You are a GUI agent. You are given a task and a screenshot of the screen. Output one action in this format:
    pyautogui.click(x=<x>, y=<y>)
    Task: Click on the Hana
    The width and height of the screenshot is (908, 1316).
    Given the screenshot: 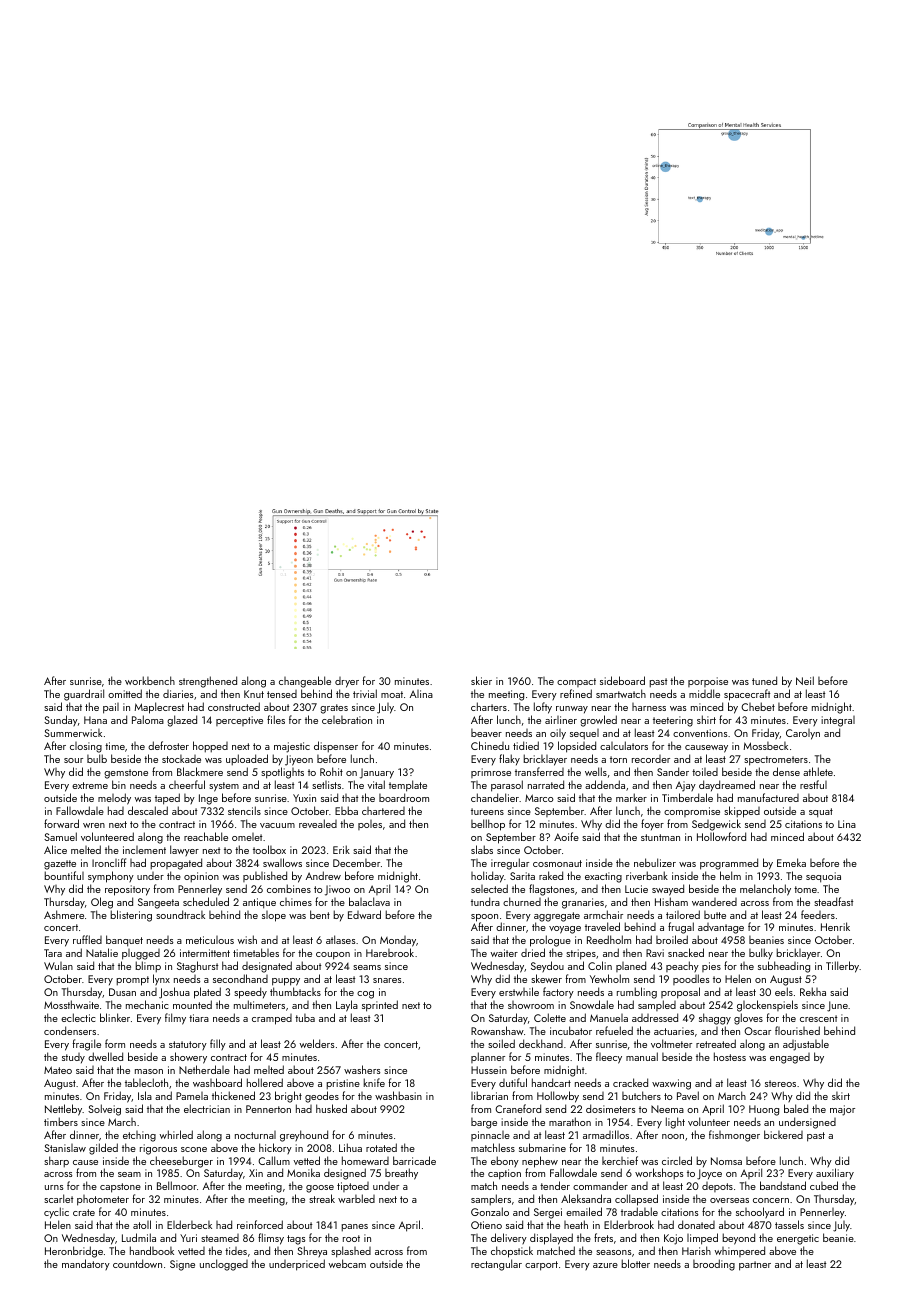 What is the action you would take?
    pyautogui.click(x=95, y=720)
